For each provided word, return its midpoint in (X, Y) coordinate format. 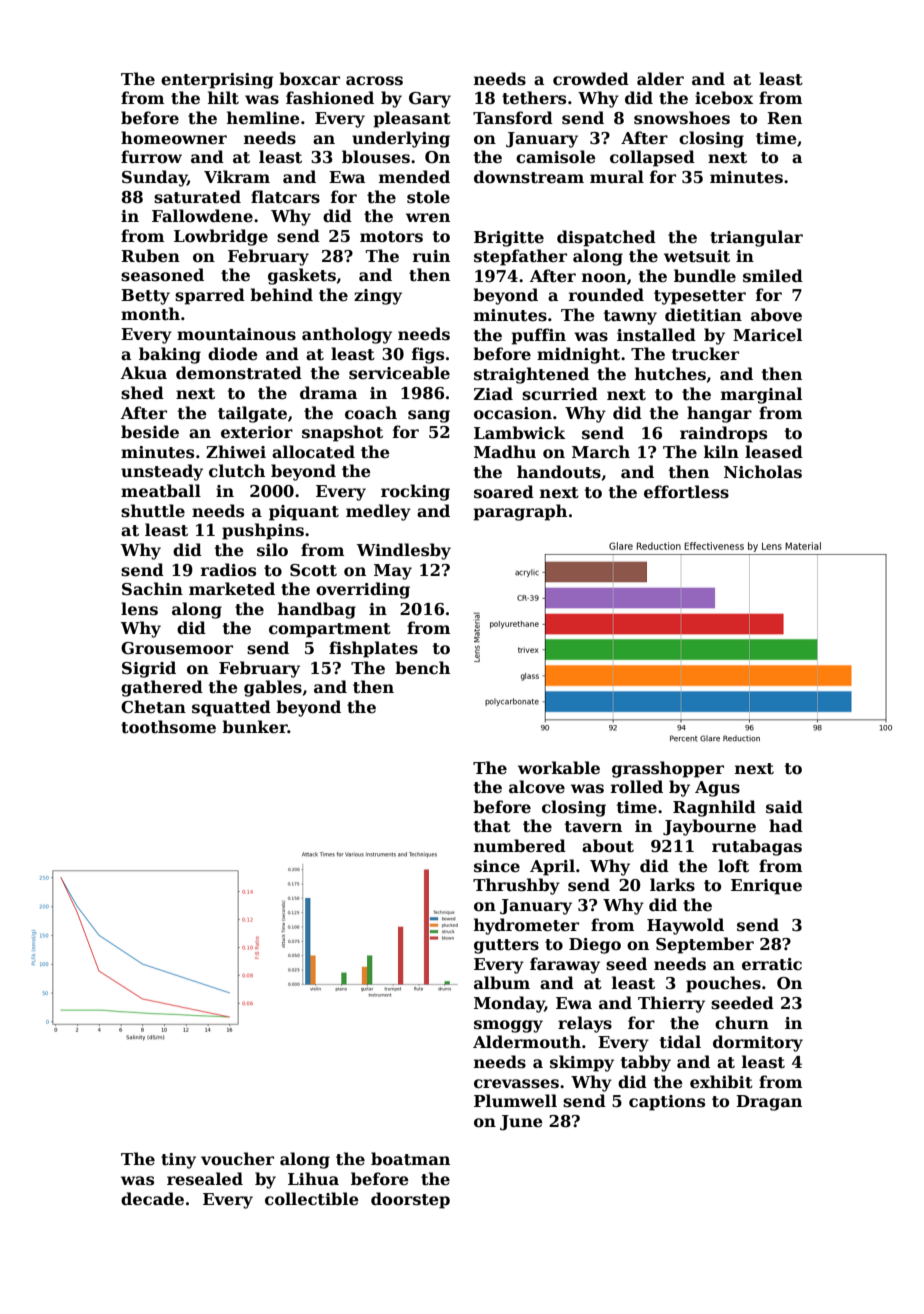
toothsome (168, 727)
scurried (560, 394)
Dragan (769, 1103)
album (502, 982)
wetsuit (697, 256)
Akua (144, 373)
